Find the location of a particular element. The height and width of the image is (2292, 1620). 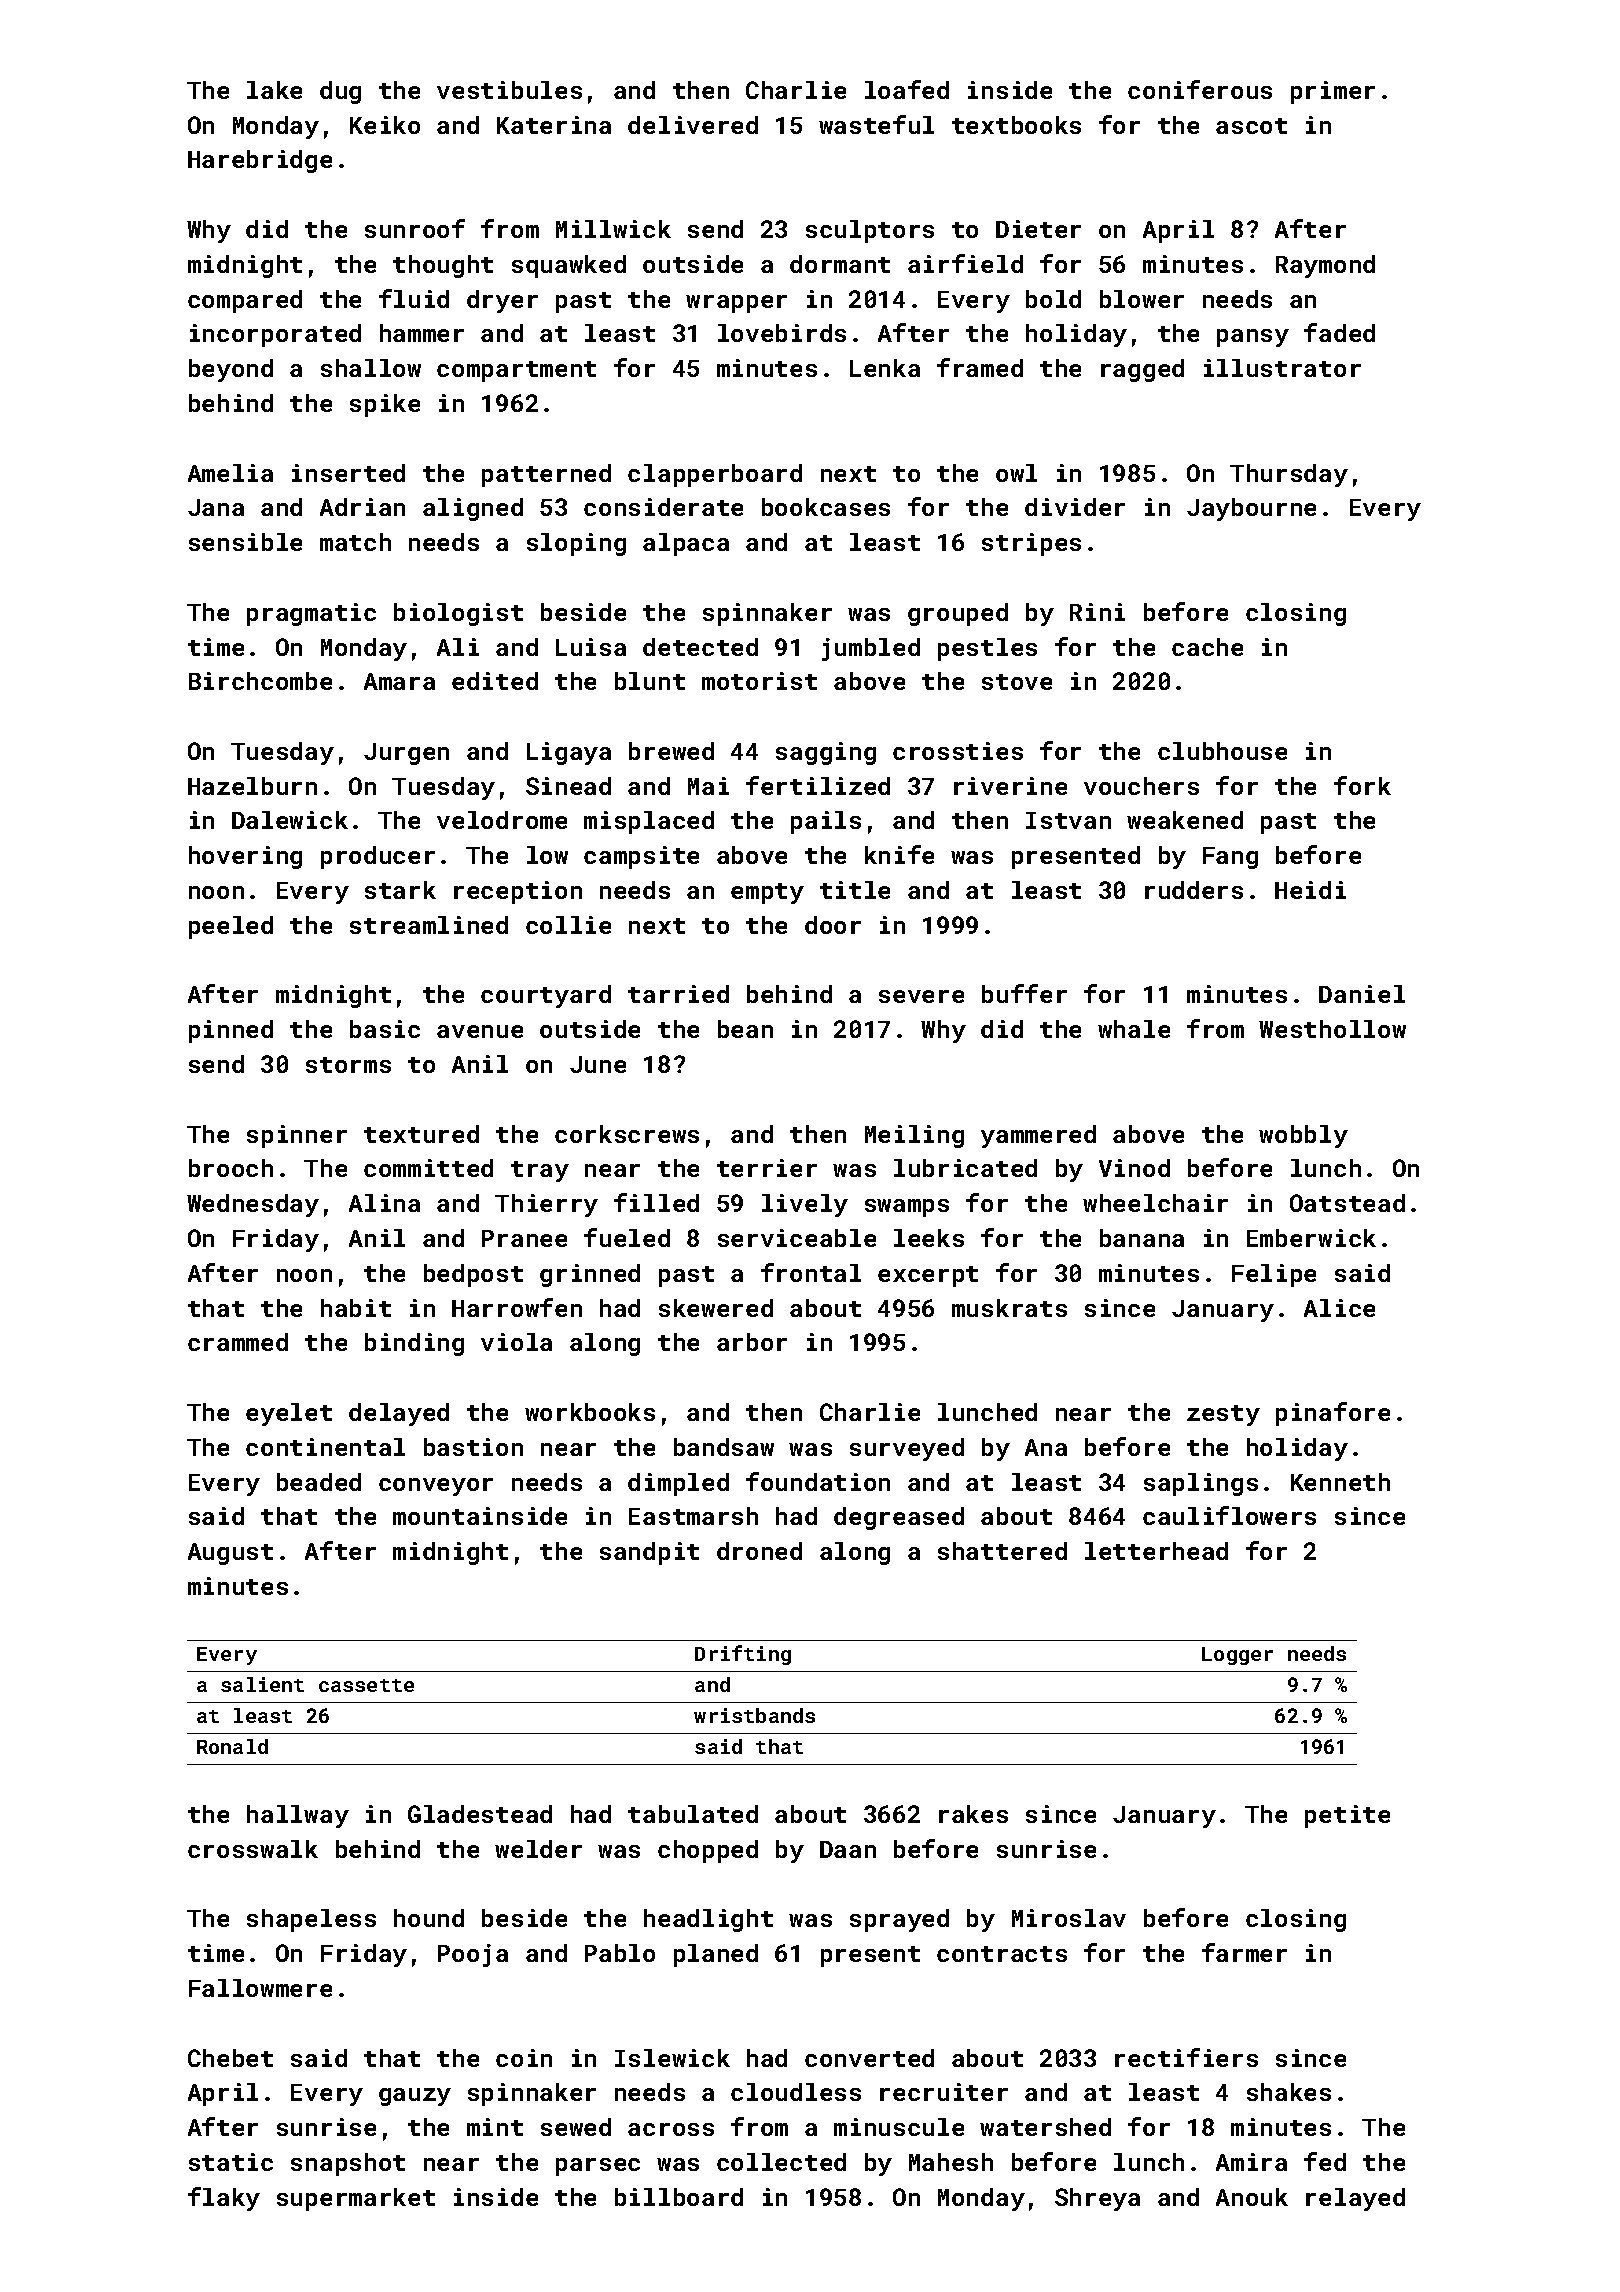

flaky is located at coordinates (224, 2199).
